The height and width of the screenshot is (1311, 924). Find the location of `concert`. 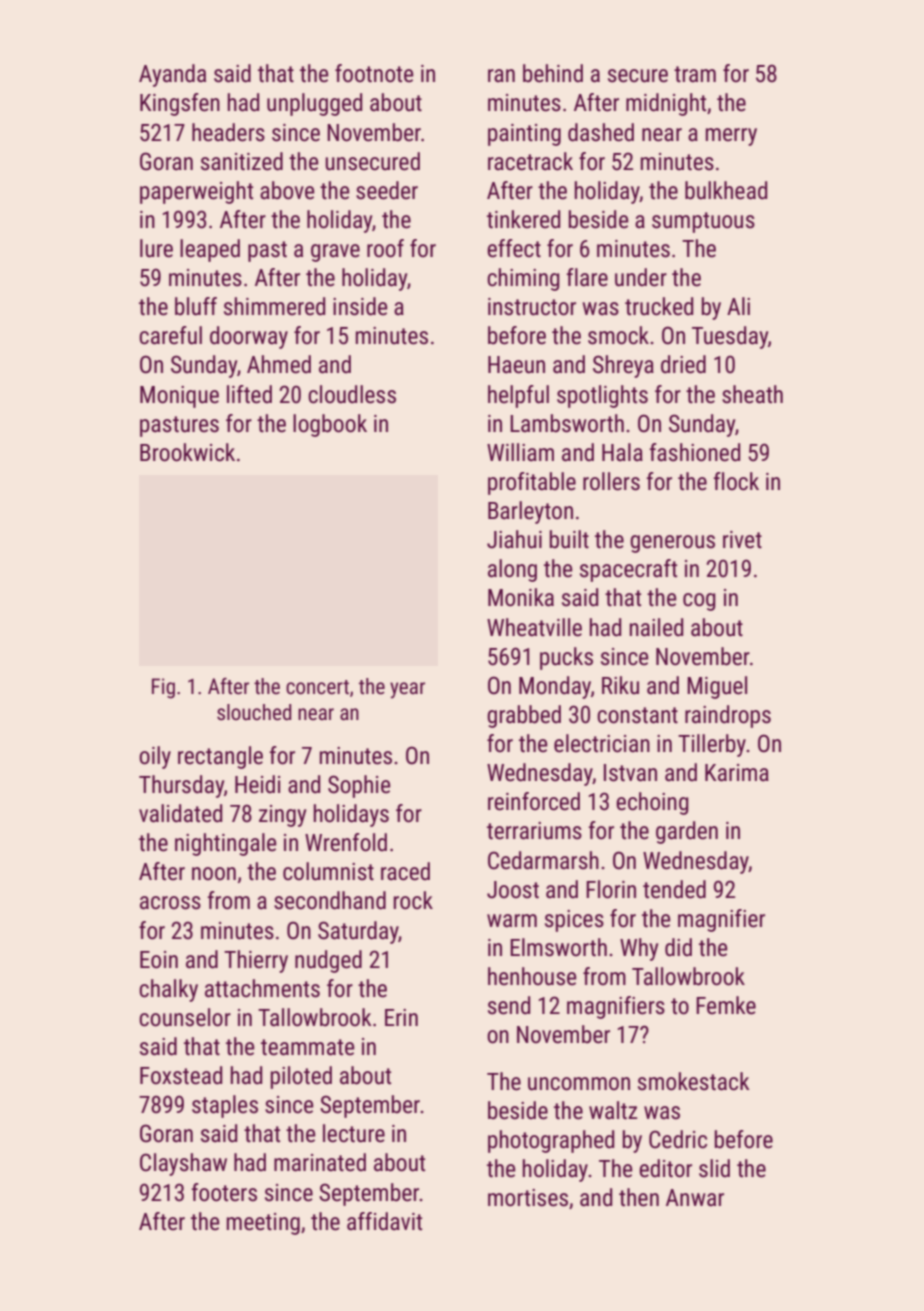

concert is located at coordinates (317, 687).
